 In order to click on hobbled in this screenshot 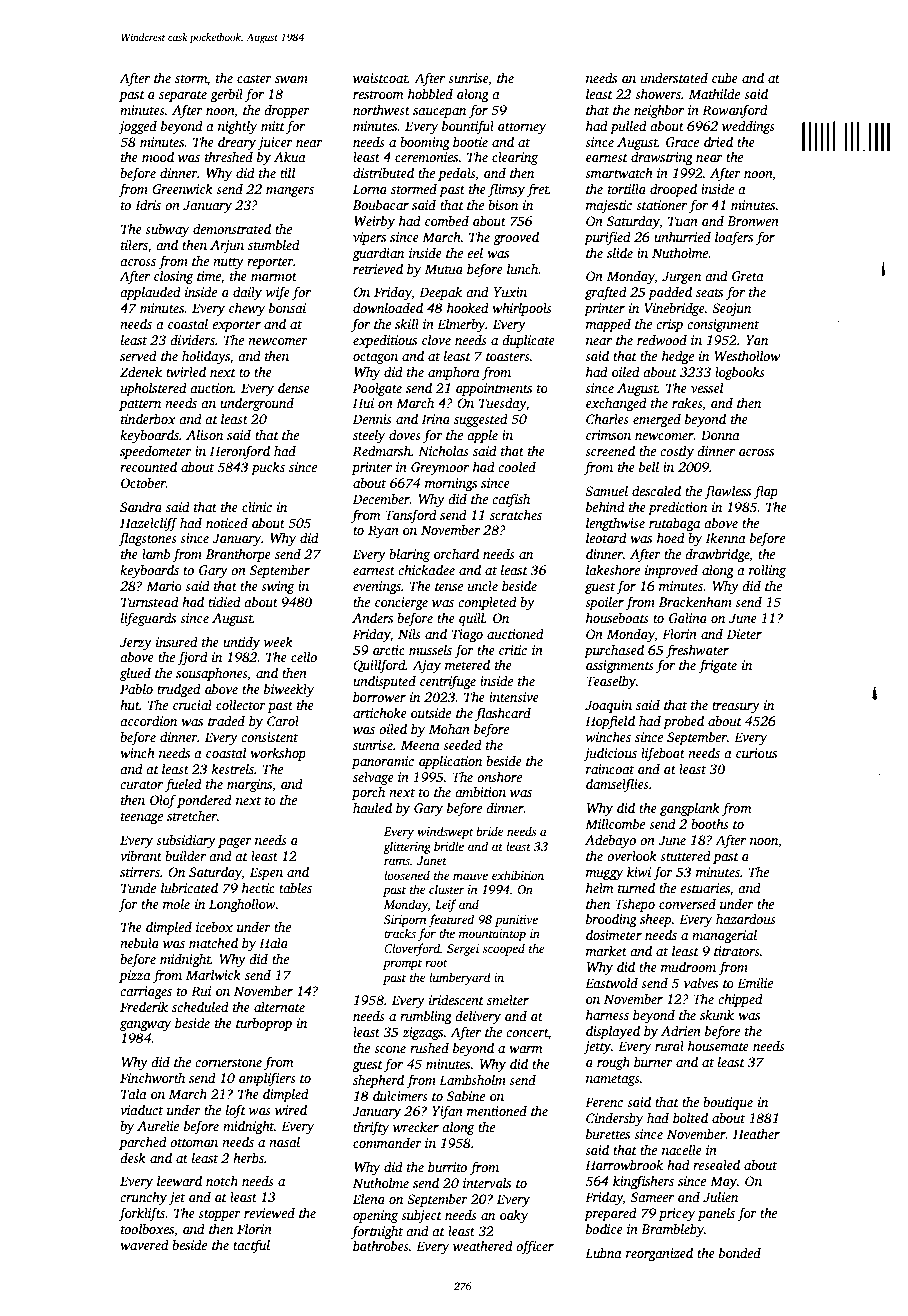, I will do `click(430, 93)`.
